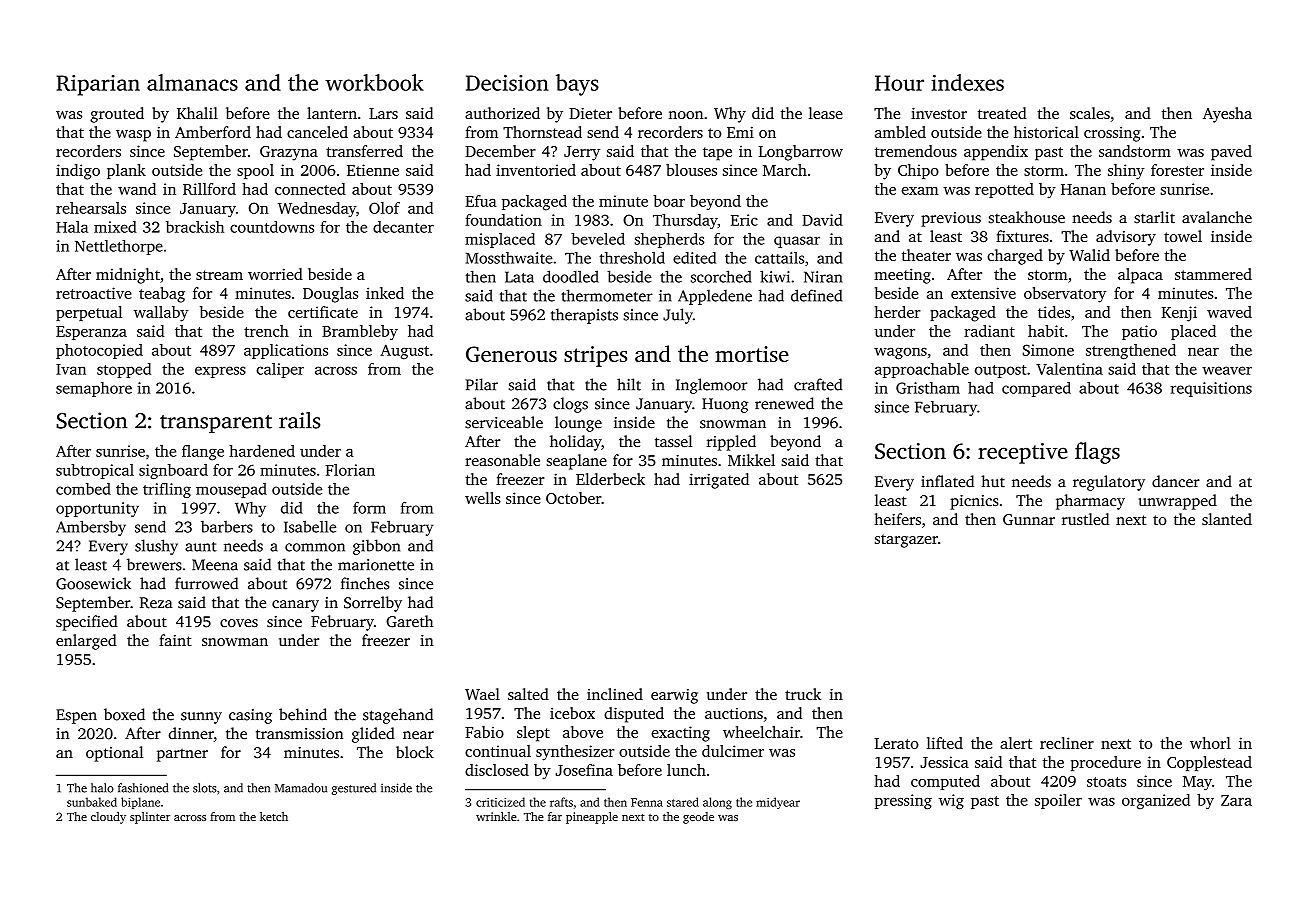  I want to click on Hour, so click(899, 83).
